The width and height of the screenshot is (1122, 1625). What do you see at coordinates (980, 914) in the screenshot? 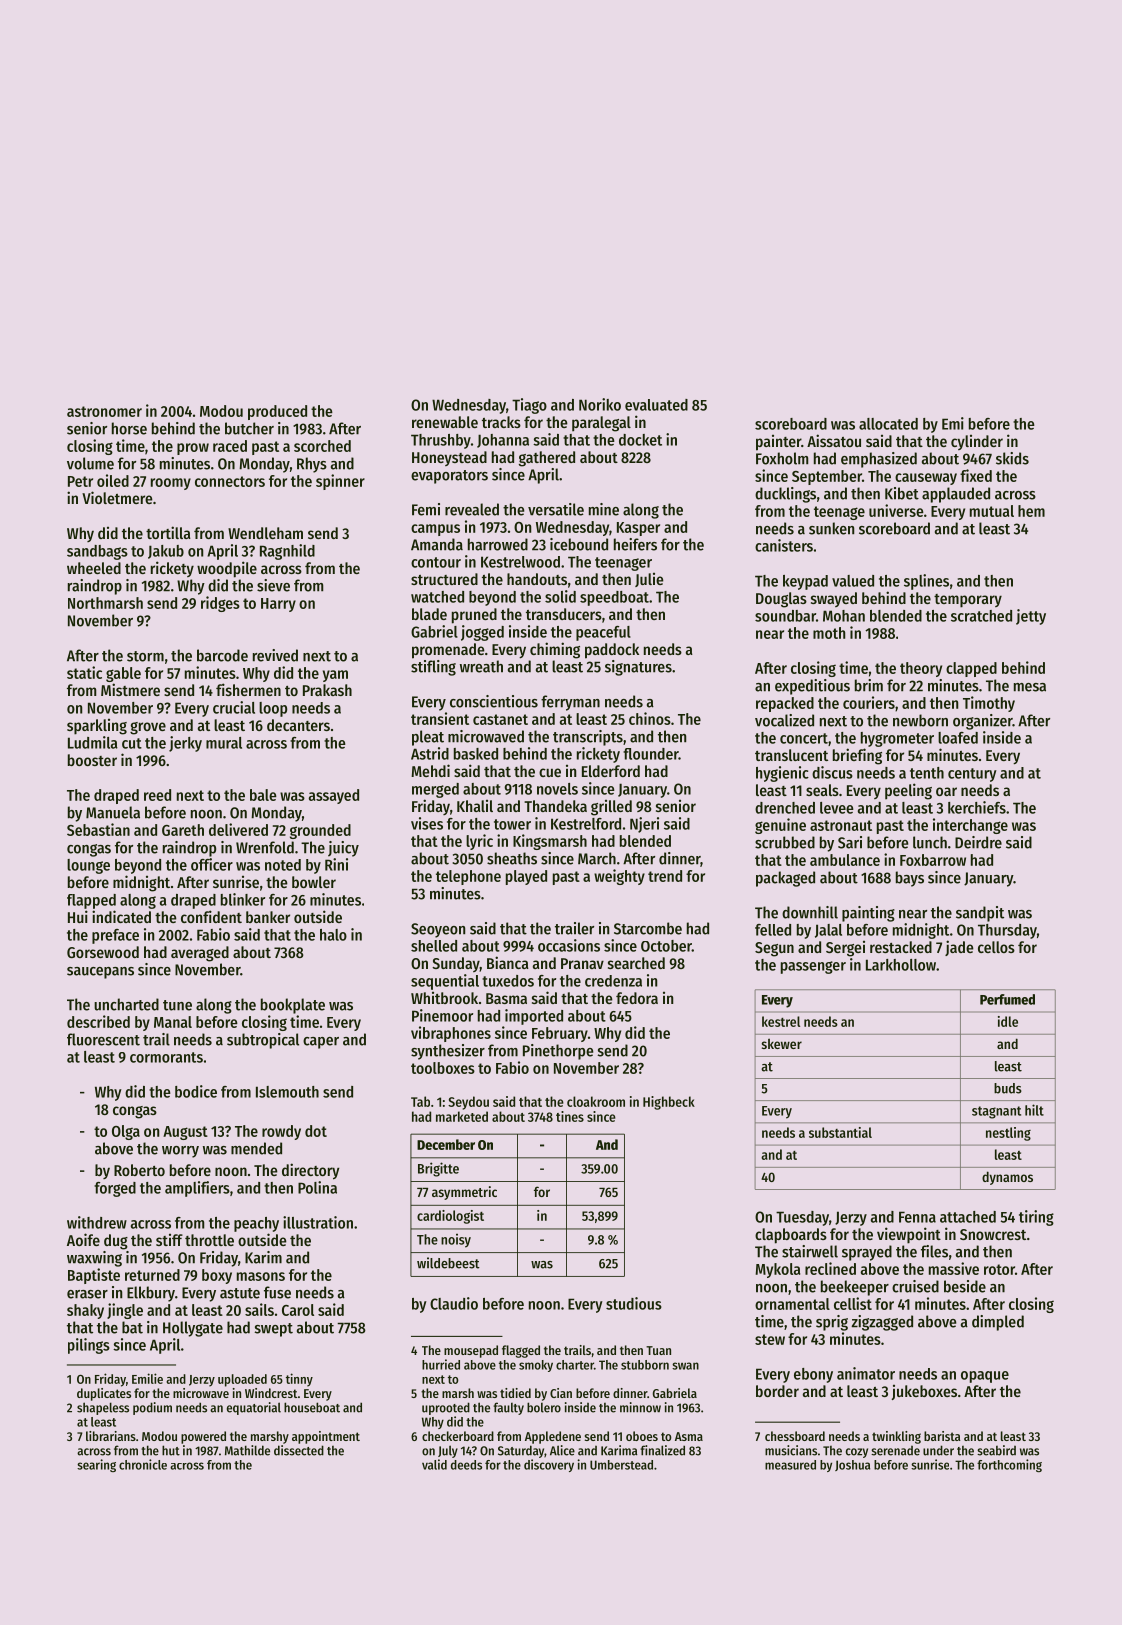
I see `sandpit` at bounding box center [980, 914].
